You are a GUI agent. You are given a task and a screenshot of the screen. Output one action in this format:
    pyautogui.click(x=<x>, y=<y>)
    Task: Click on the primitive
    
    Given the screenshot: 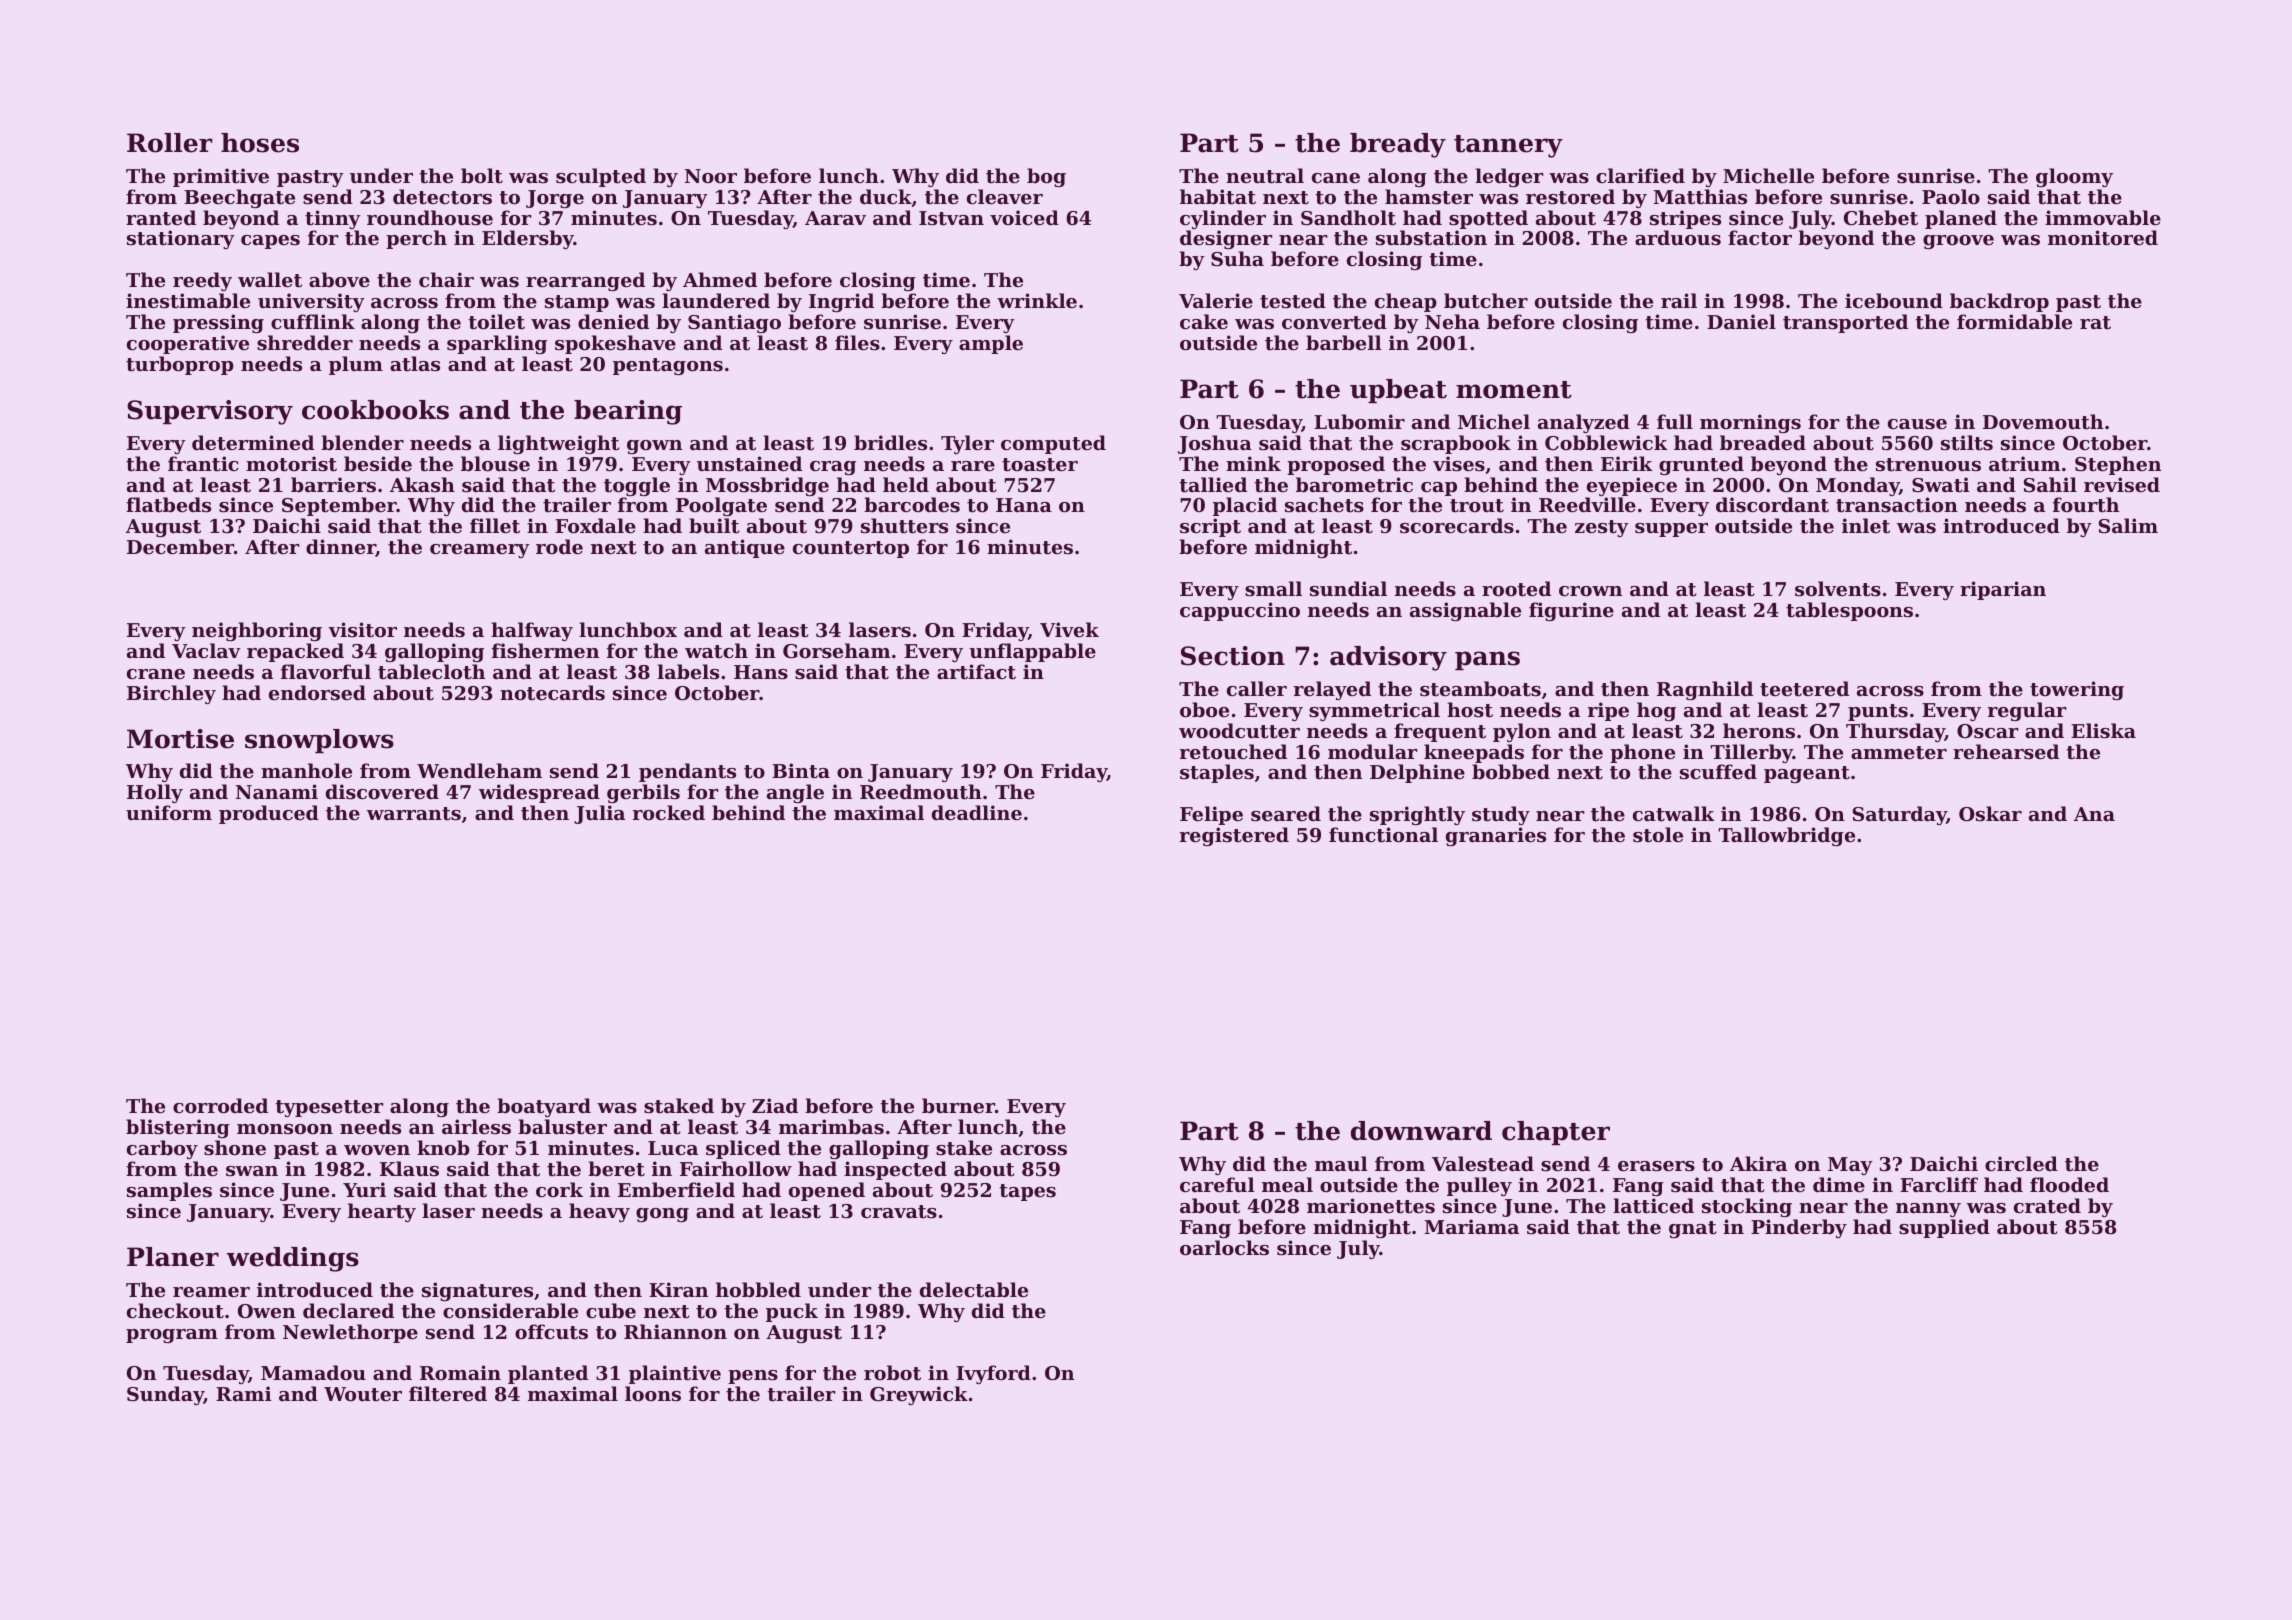 What is the action you would take?
    pyautogui.click(x=221, y=177)
